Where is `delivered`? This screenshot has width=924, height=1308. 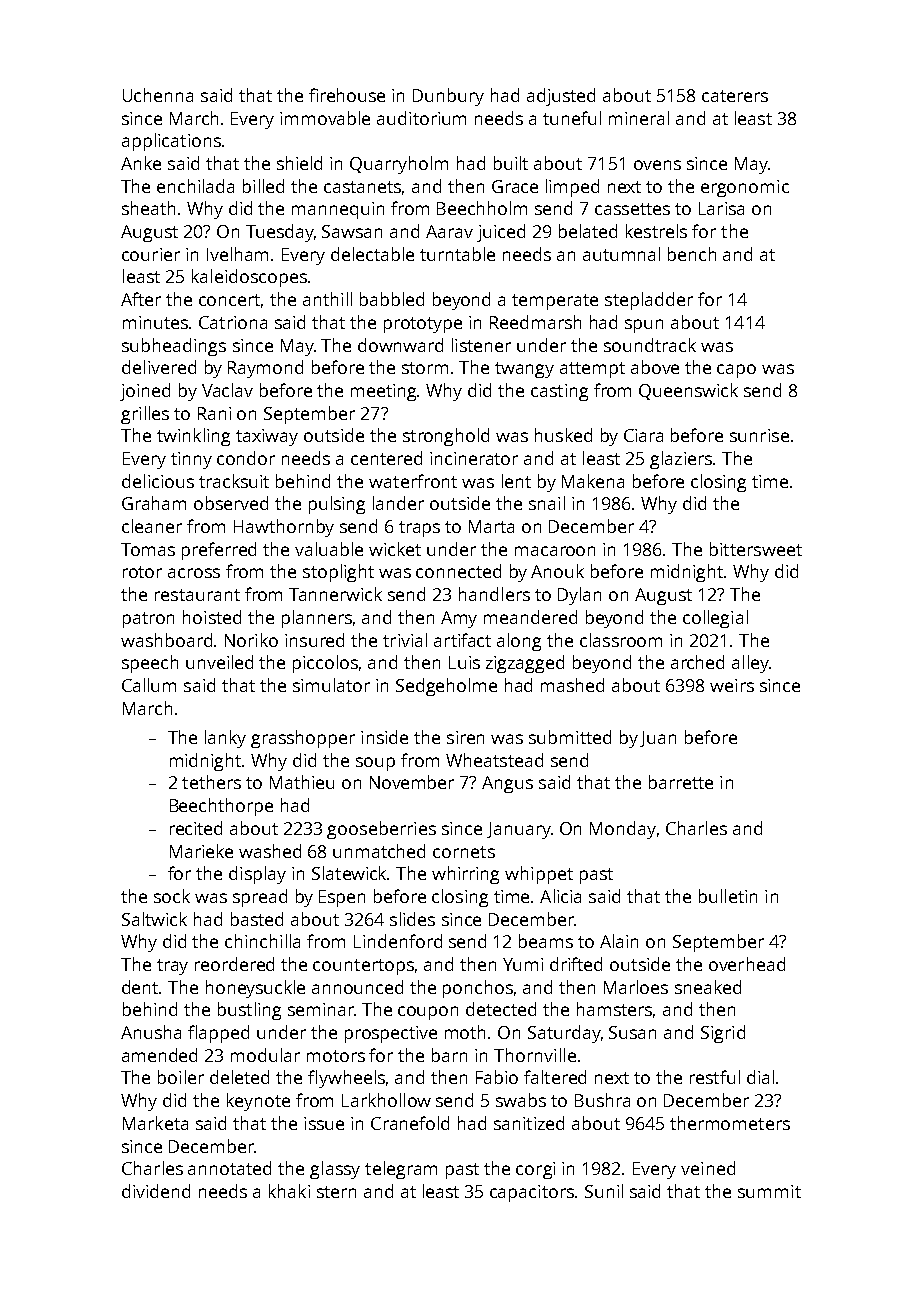
delivered is located at coordinates (159, 367).
